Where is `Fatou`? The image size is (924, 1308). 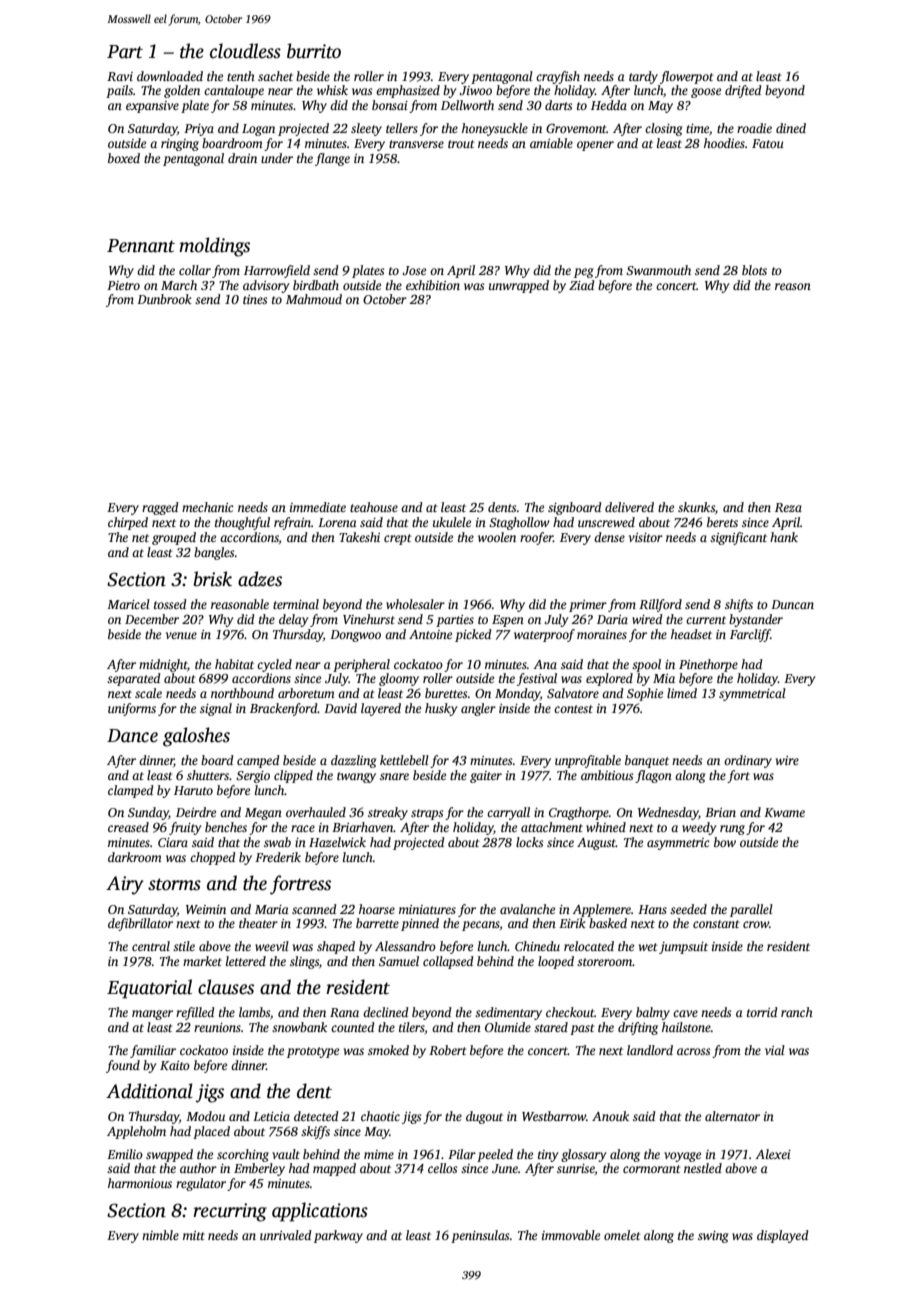 Fatou is located at coordinates (768, 143).
